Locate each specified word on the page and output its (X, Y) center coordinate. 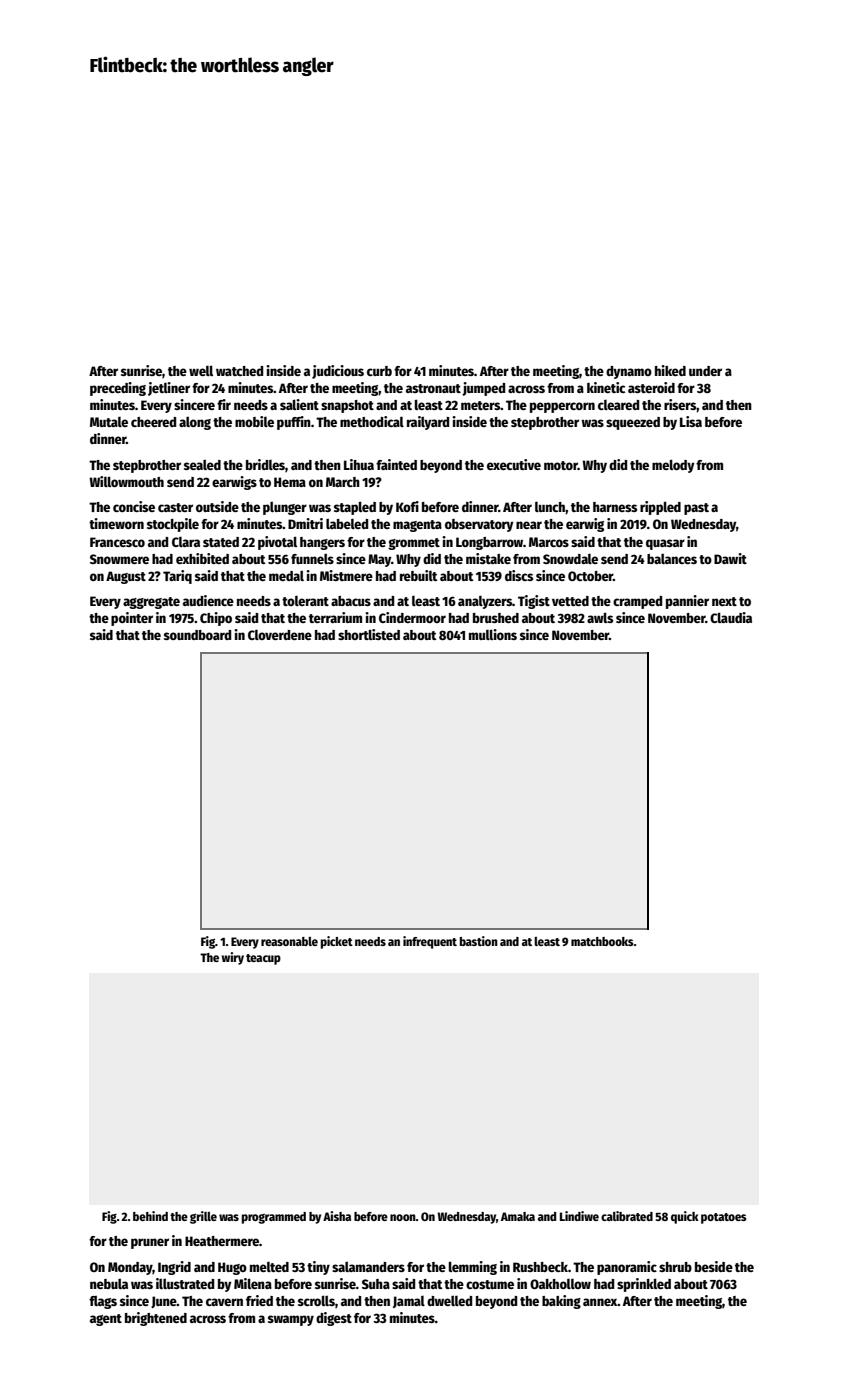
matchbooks (602, 941)
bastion (479, 941)
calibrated (627, 1216)
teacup (263, 959)
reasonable (289, 941)
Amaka (518, 1216)
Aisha (337, 1216)
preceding (118, 389)
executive (514, 464)
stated (221, 542)
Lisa (691, 421)
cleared (618, 405)
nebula (109, 1284)
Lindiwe (579, 1216)
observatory (479, 525)
